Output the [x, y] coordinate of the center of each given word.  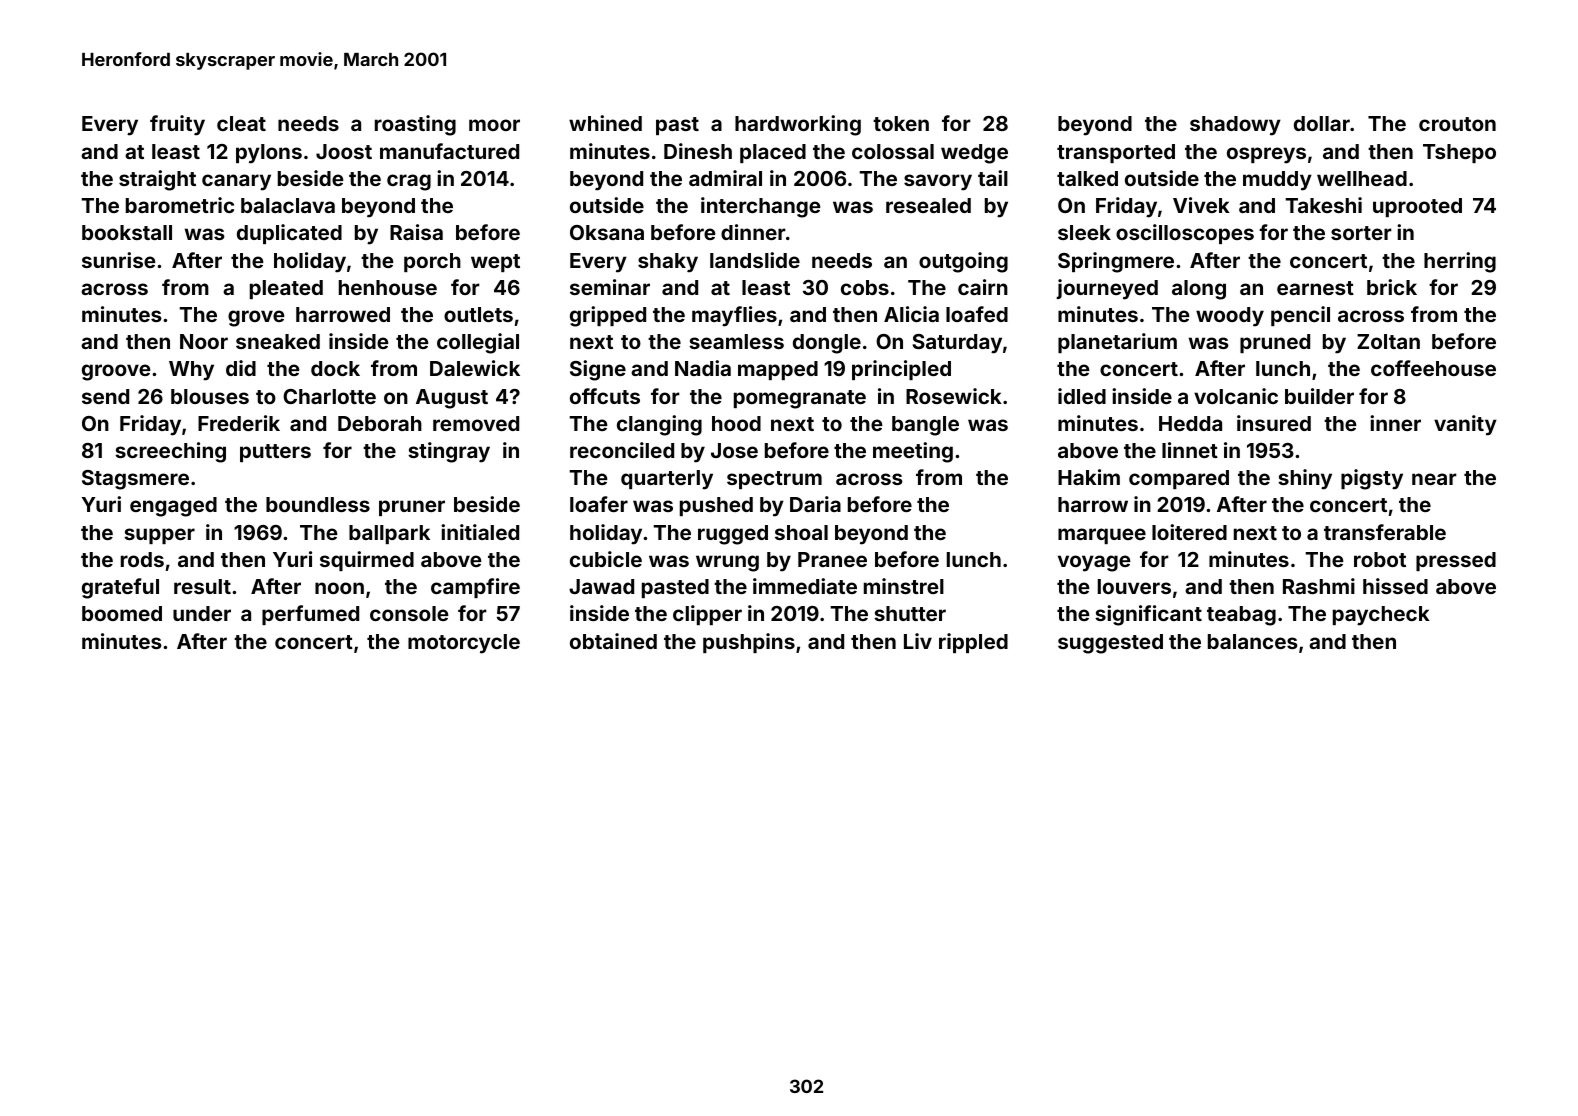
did [241, 368]
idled [1082, 396]
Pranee [832, 559]
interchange [761, 207]
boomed [122, 613]
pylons [269, 154]
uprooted [1417, 207]
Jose [734, 450]
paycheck [1381, 616]
